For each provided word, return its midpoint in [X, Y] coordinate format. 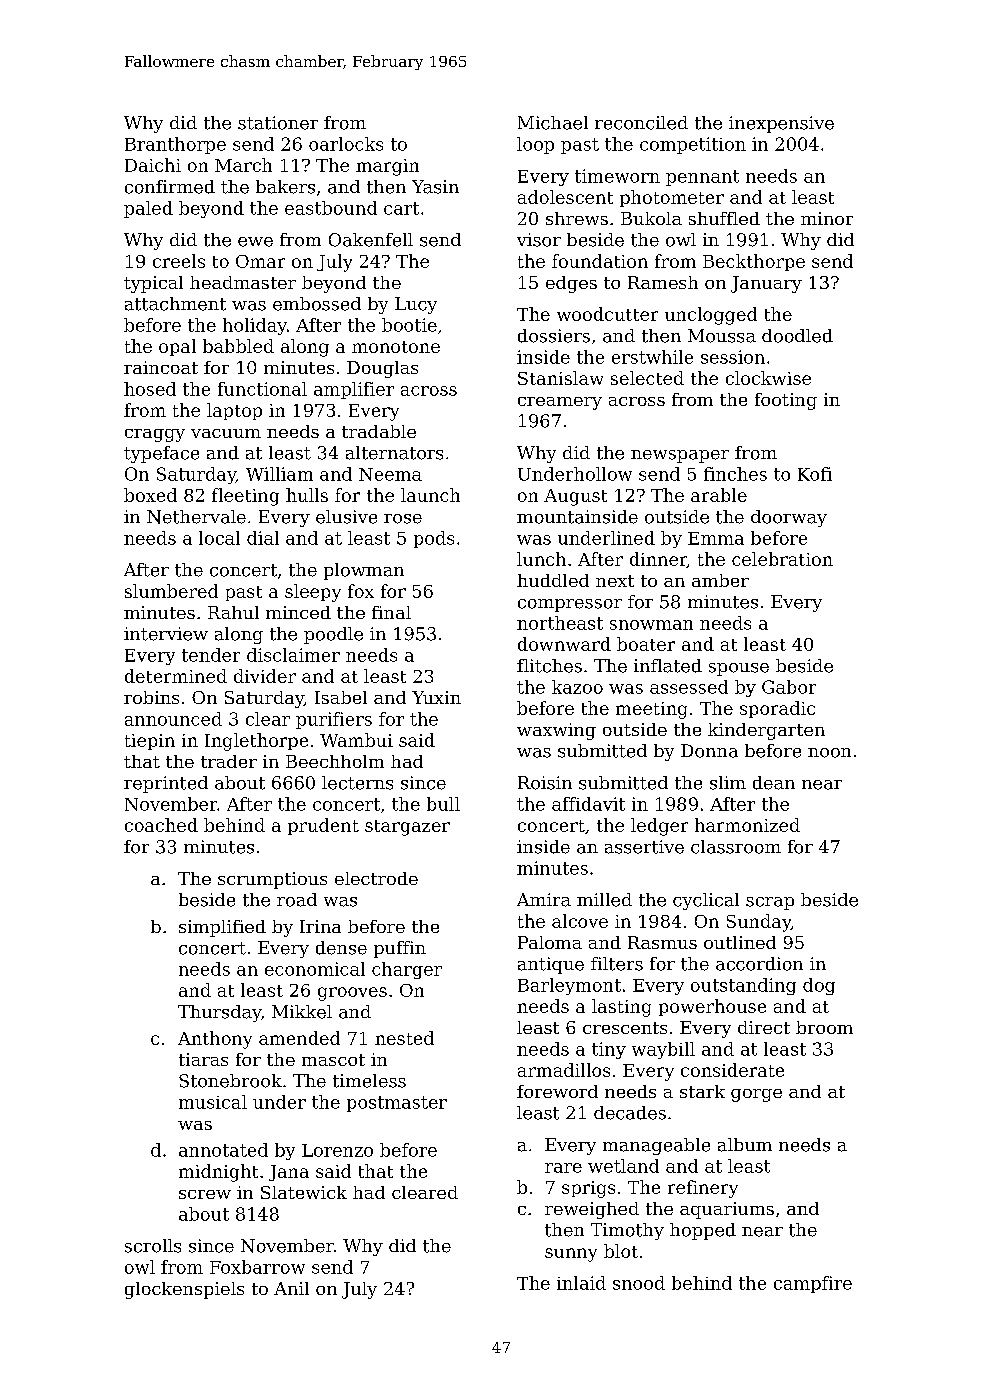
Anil [291, 1288]
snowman [651, 625]
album [745, 1145]
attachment [175, 304]
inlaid [581, 1283]
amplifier [354, 390]
